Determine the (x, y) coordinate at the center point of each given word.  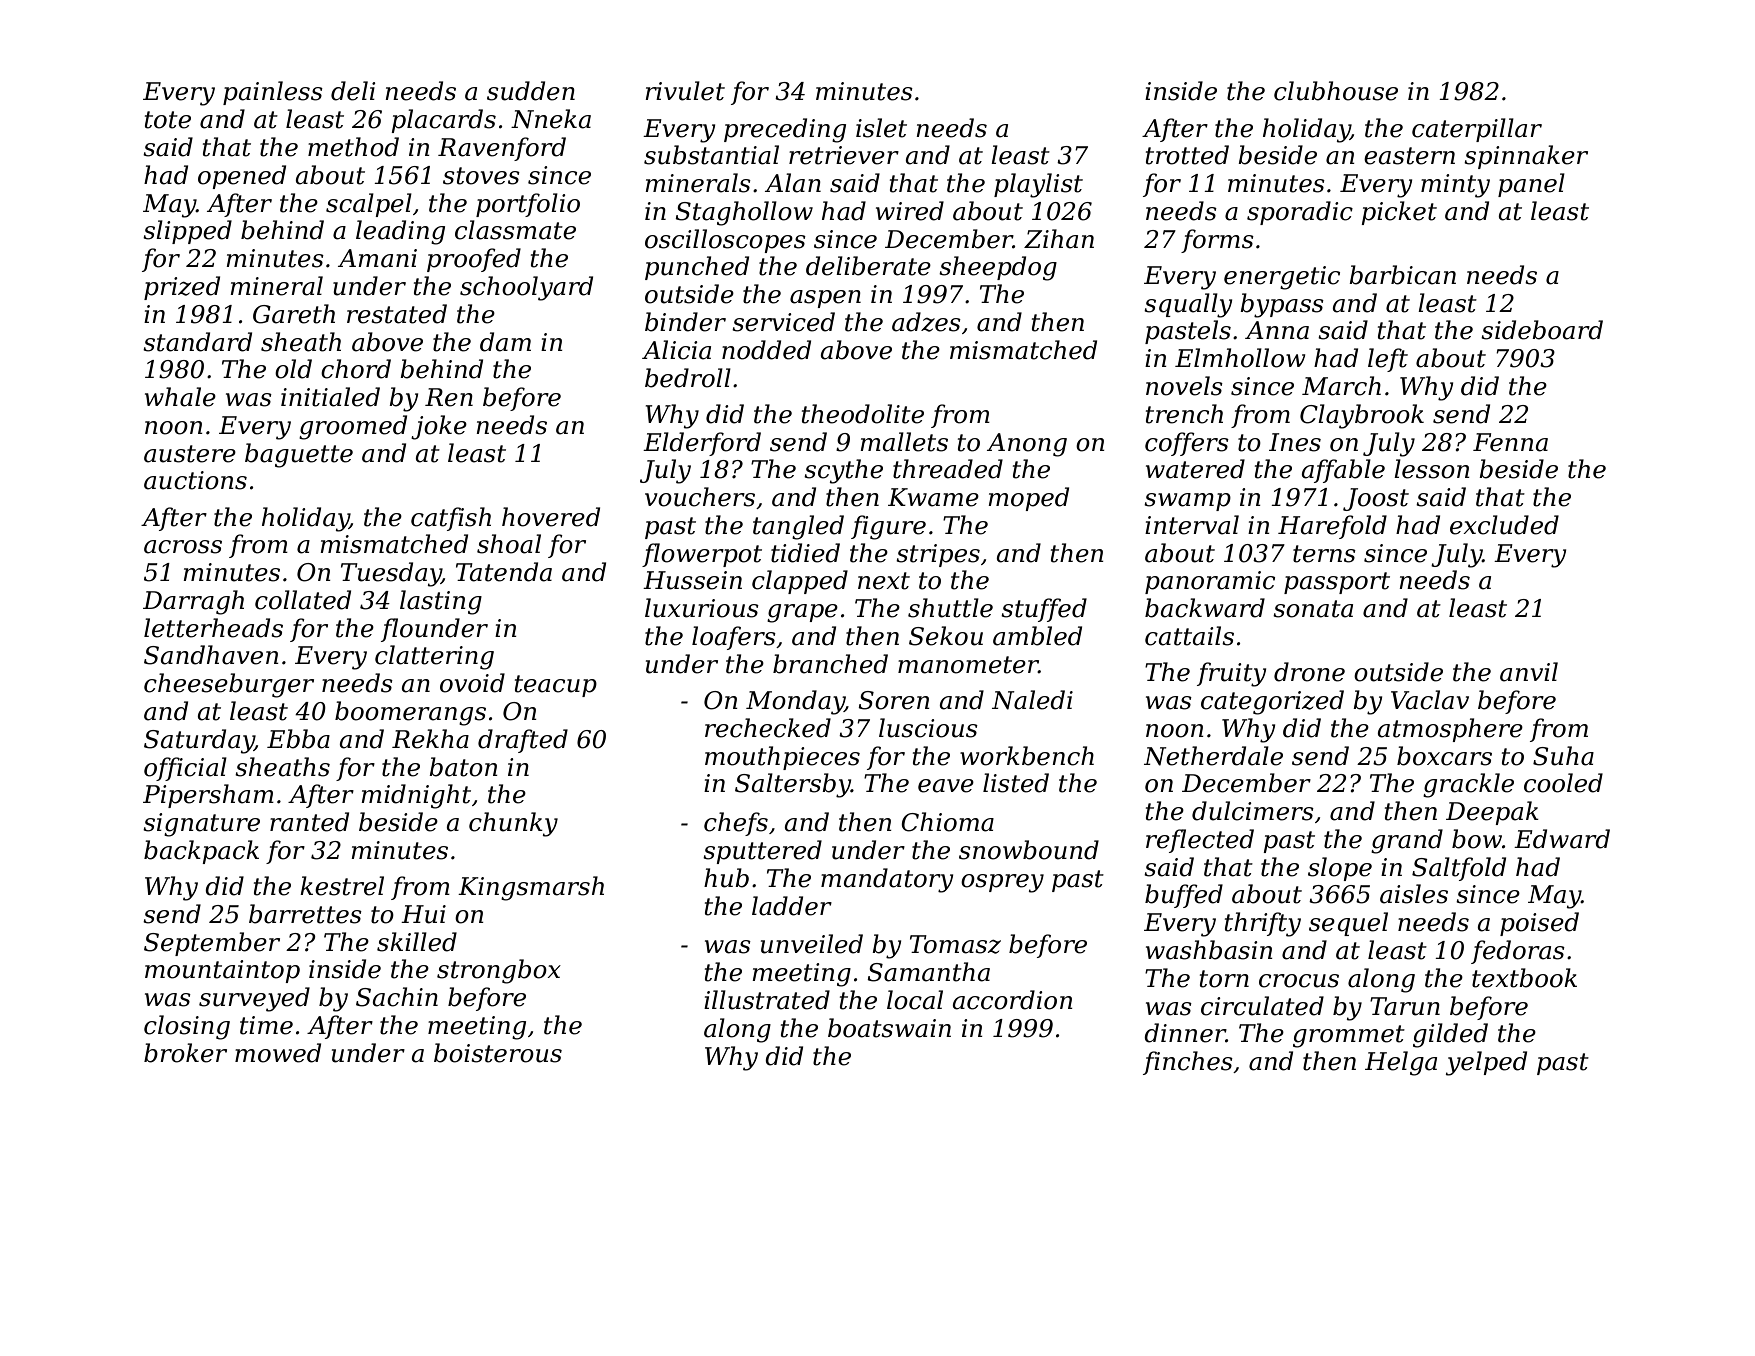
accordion (1013, 1000)
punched (697, 268)
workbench (1027, 756)
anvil (1529, 672)
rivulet (685, 91)
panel (1531, 185)
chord (356, 369)
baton (463, 767)
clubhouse (1336, 91)
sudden (531, 91)
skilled (417, 942)
